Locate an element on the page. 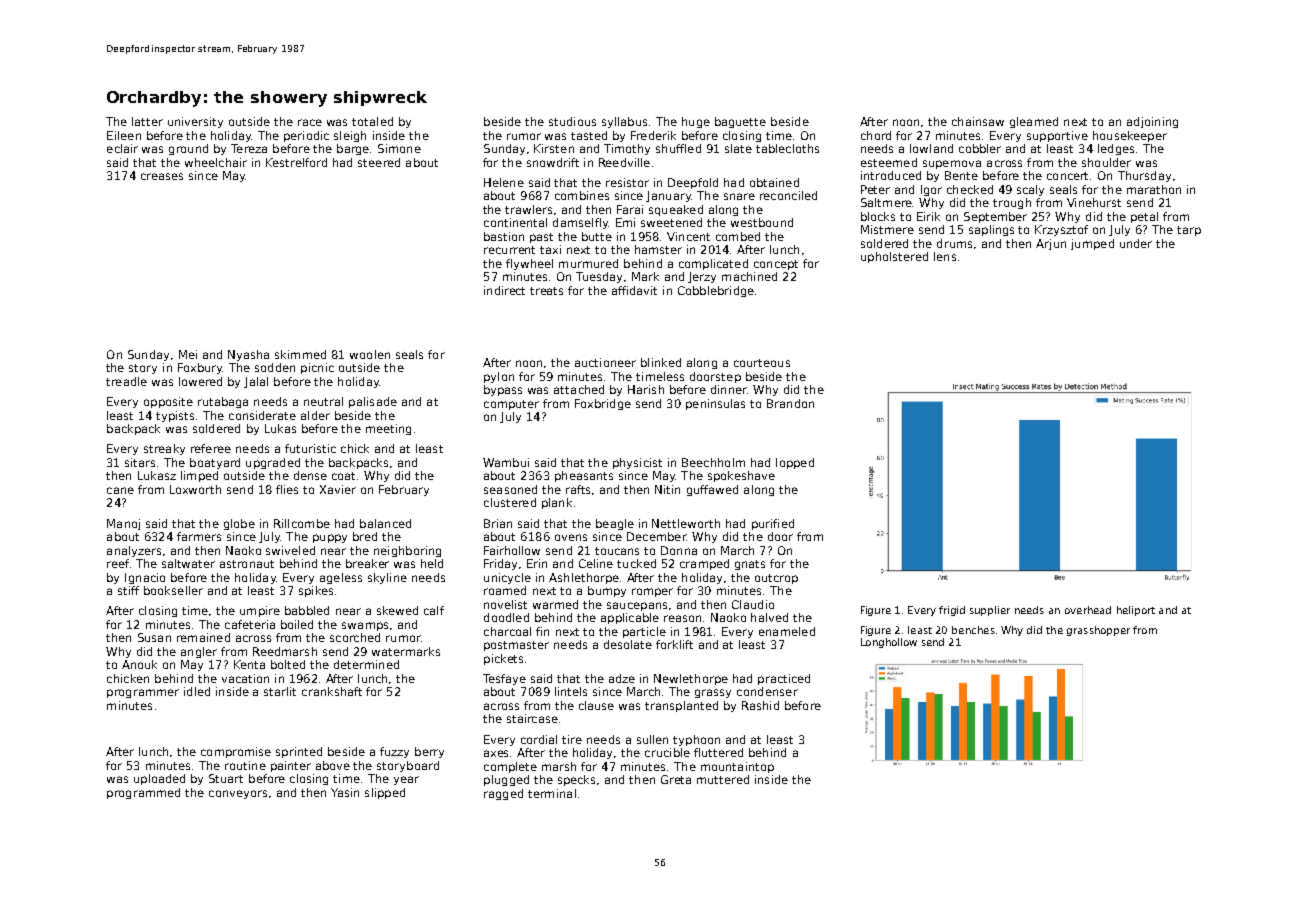 The image size is (1308, 924). conveyors is located at coordinates (238, 794).
